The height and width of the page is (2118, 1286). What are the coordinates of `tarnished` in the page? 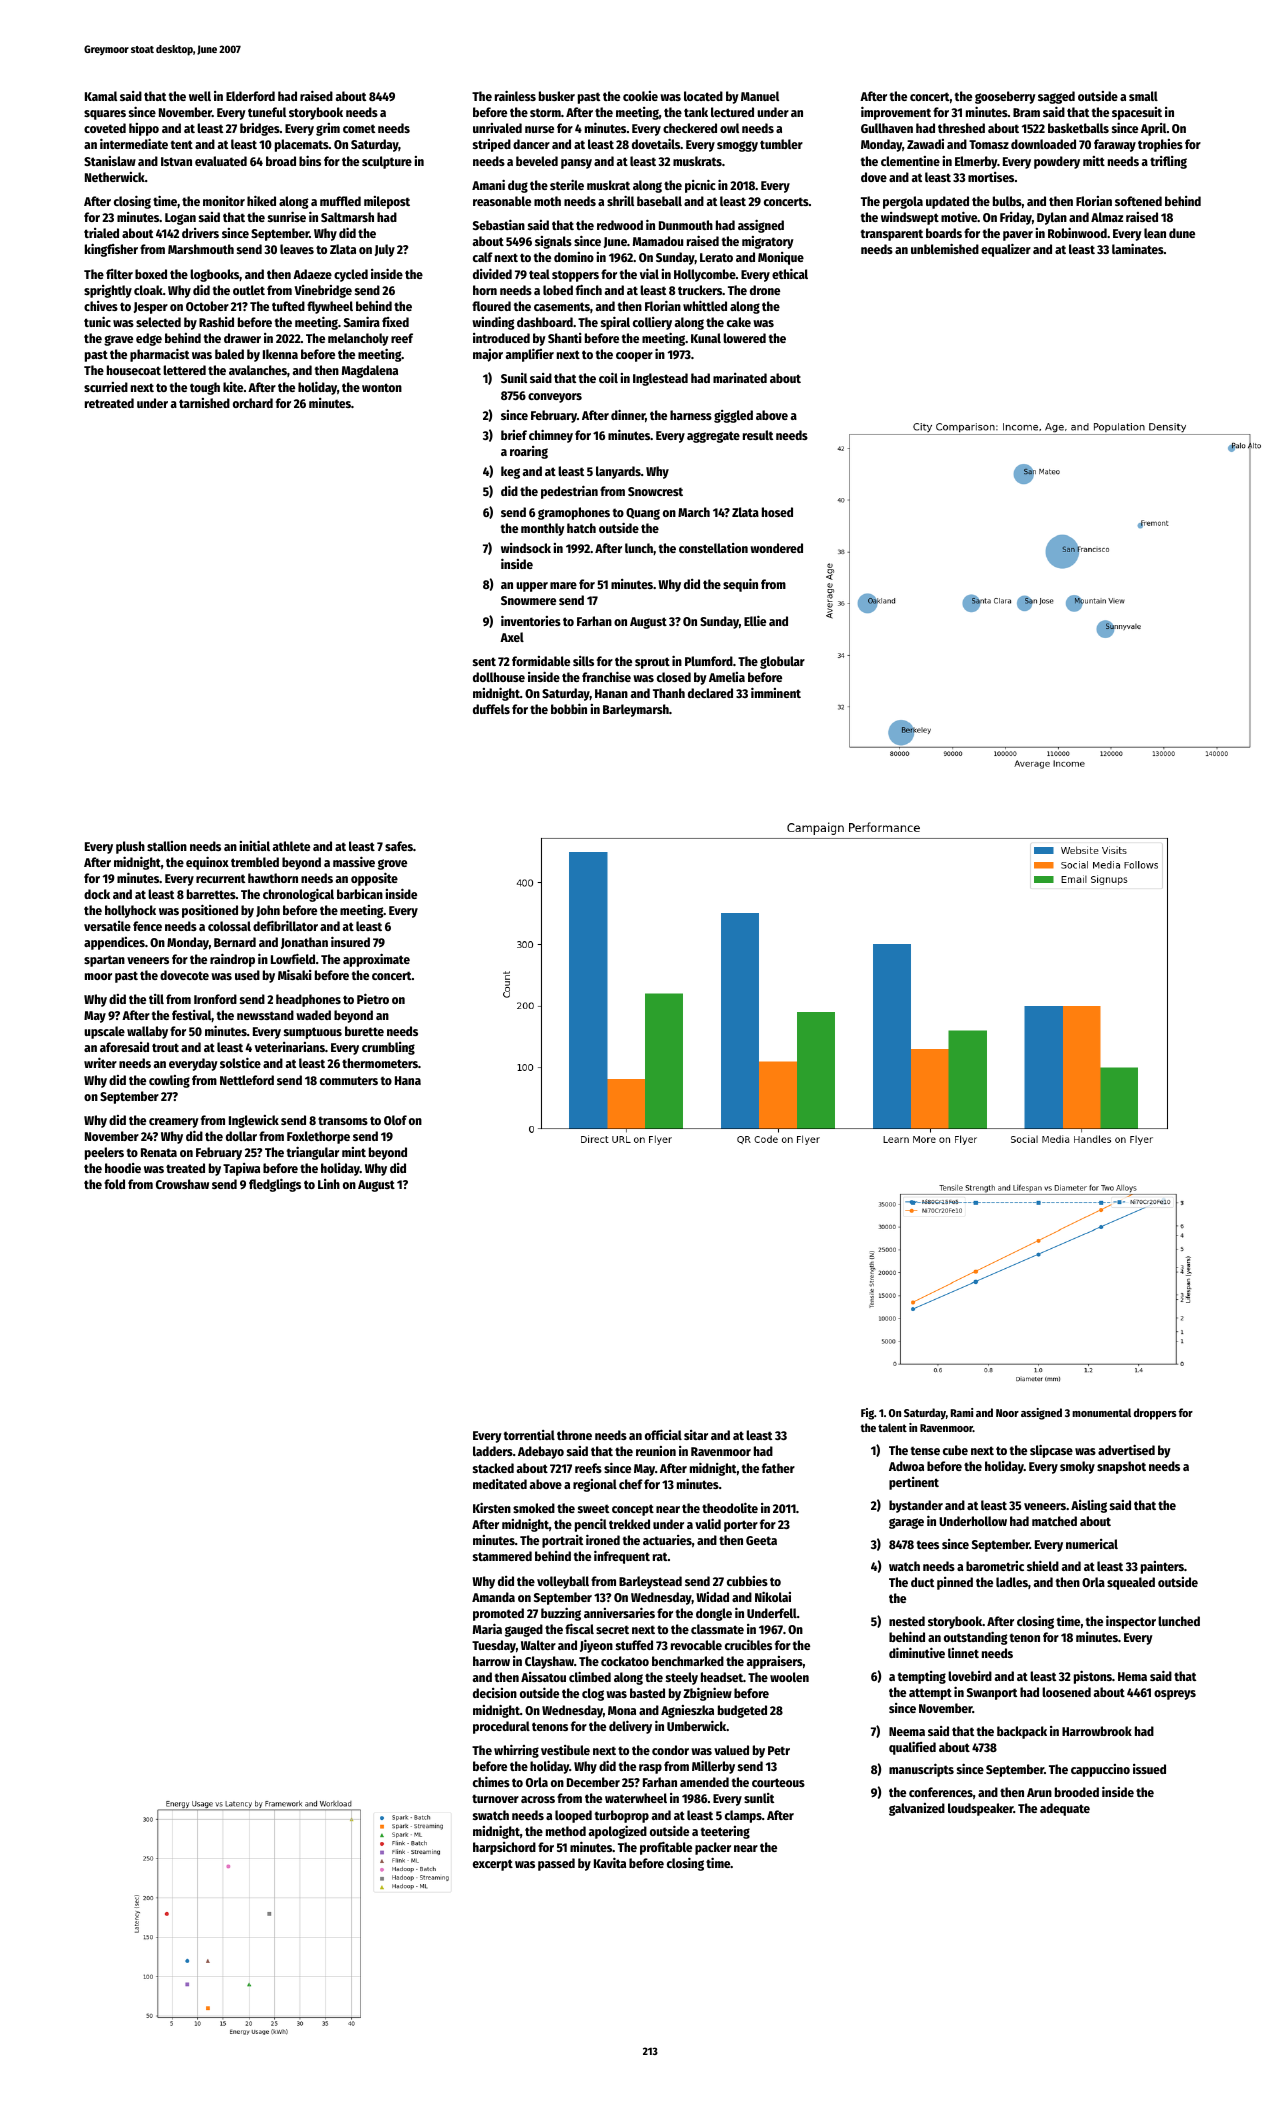 It's located at (204, 403).
